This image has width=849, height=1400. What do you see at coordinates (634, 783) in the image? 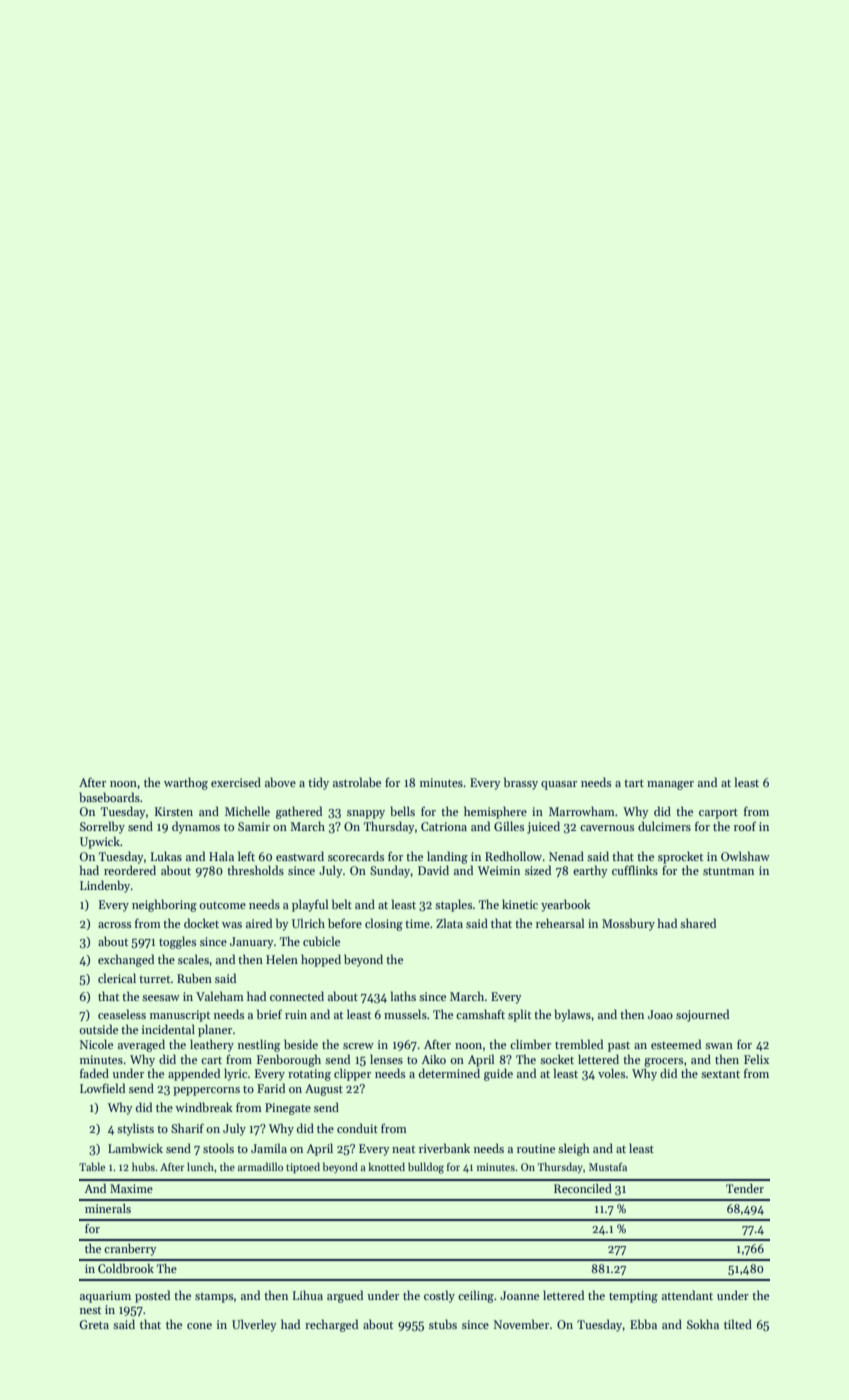
I see `tart` at bounding box center [634, 783].
